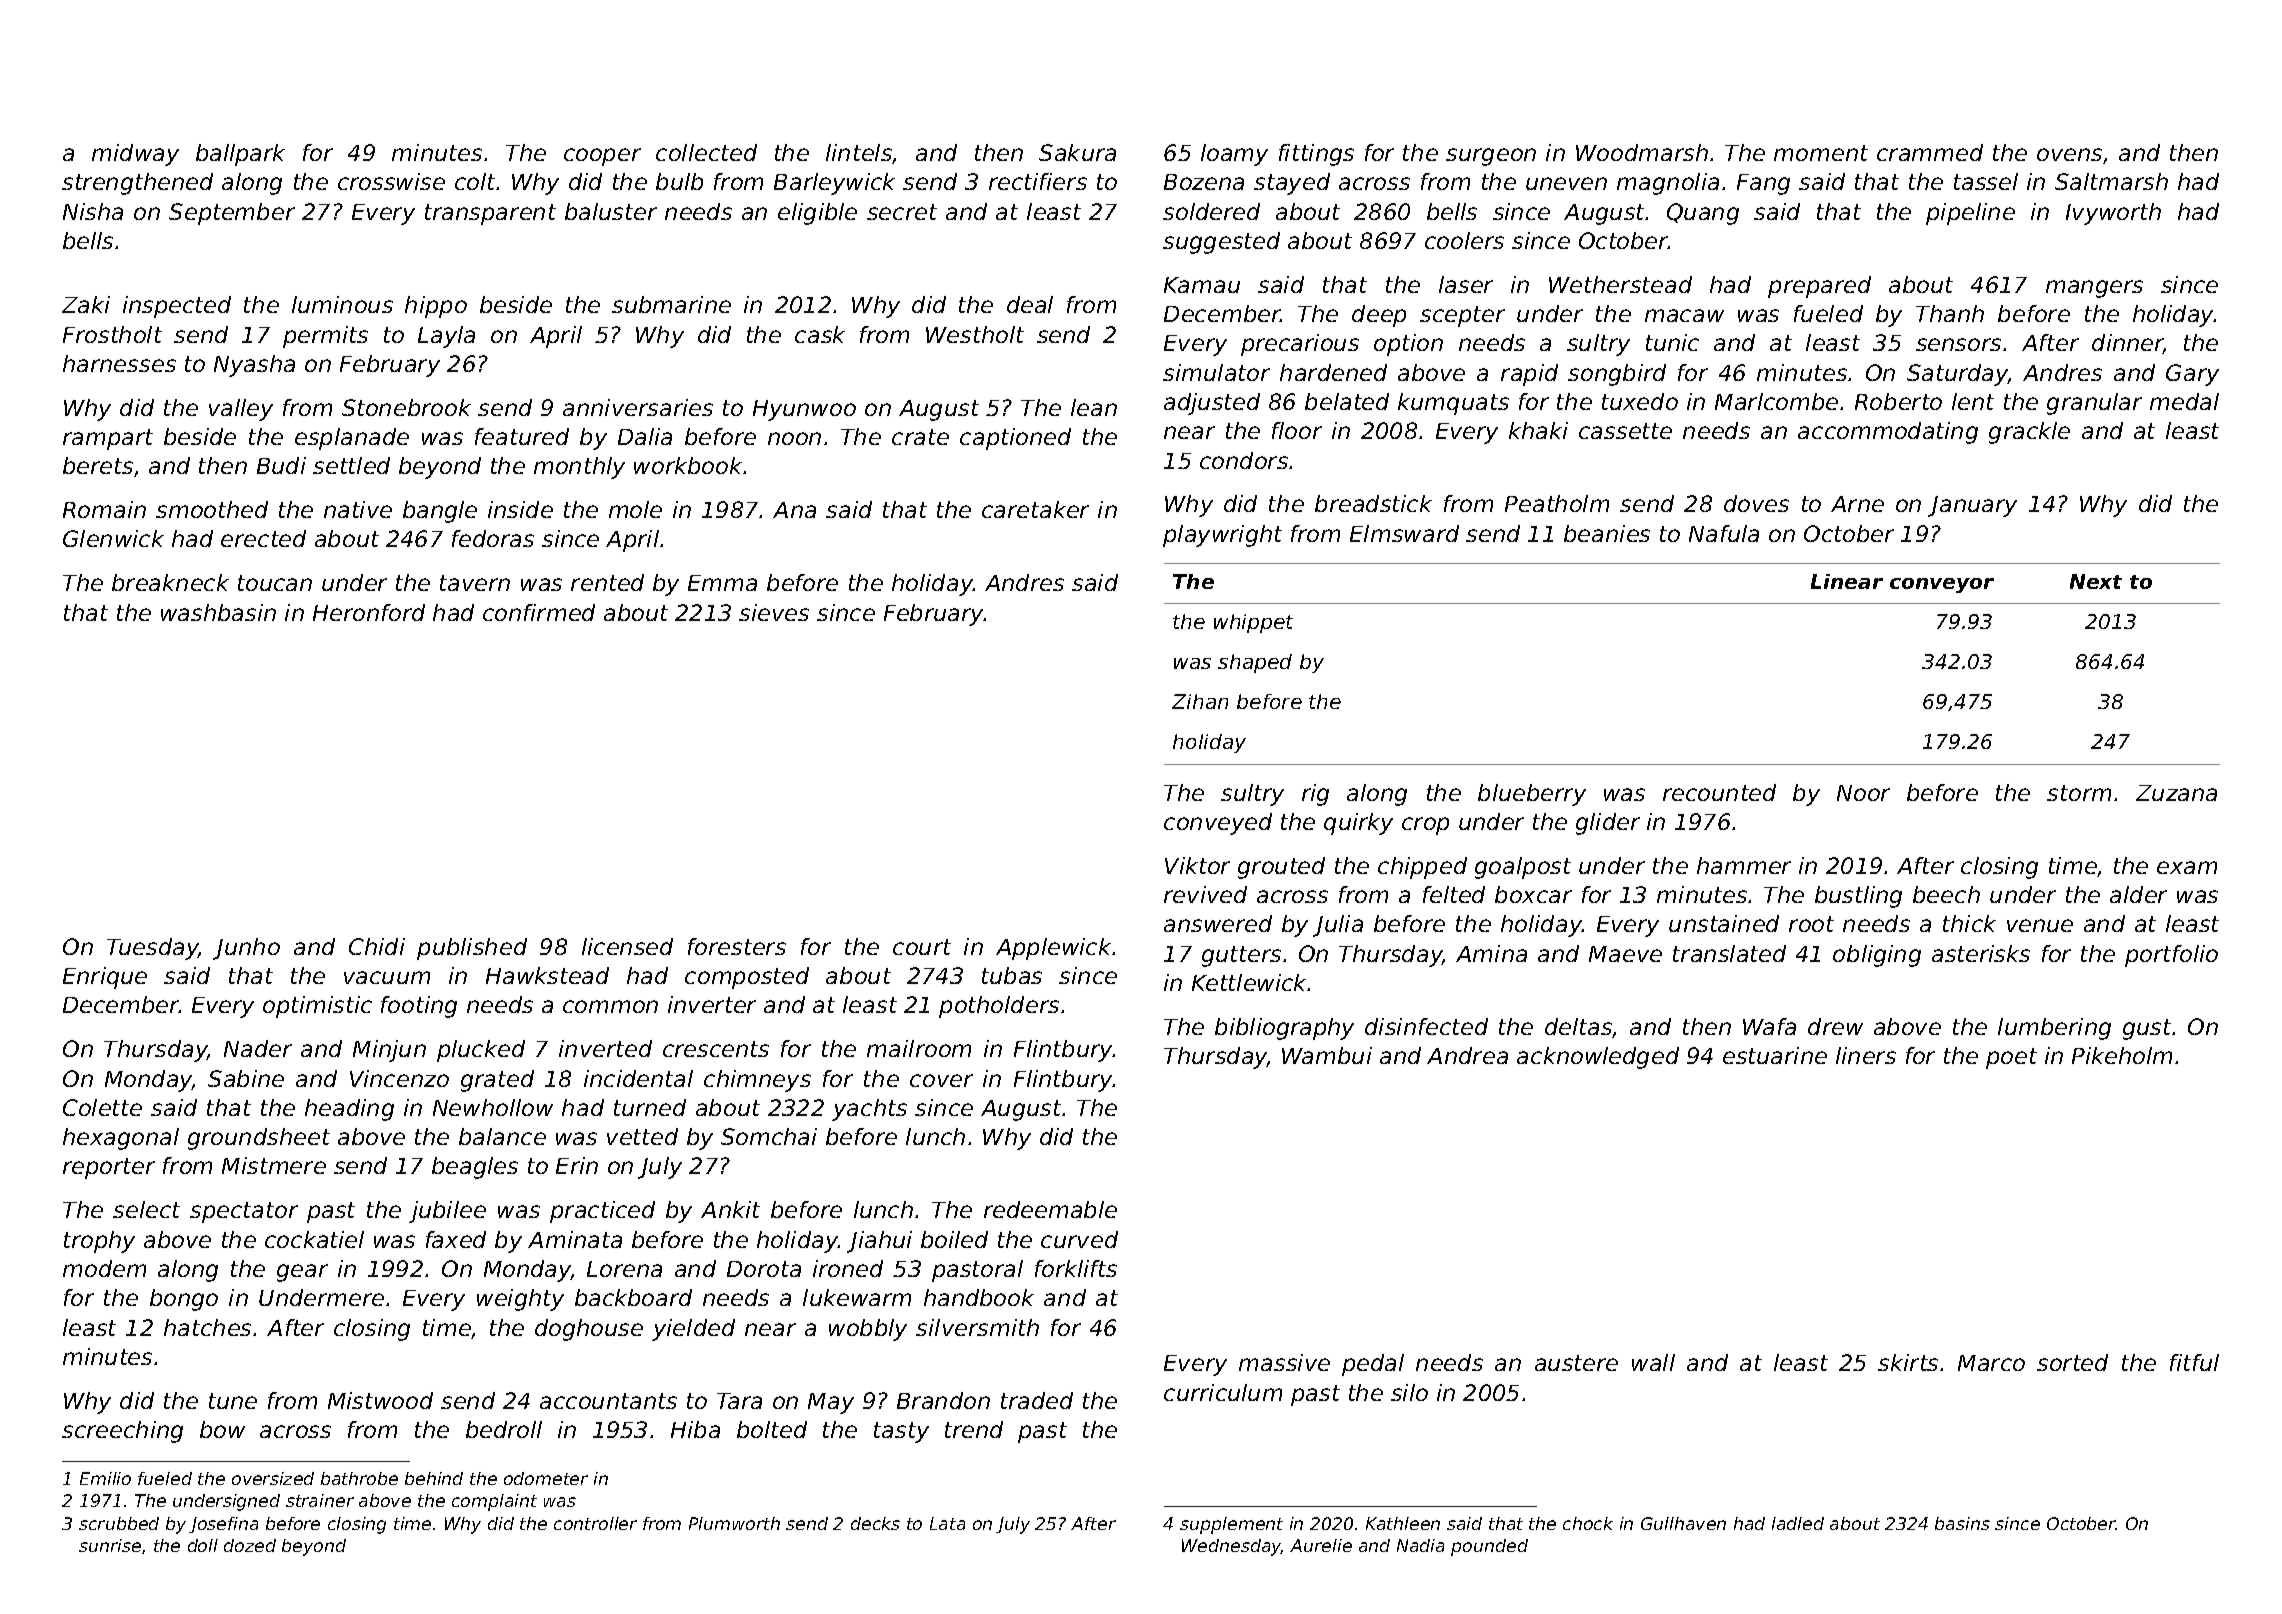 Image resolution: width=2282 pixels, height=1614 pixels. I want to click on midway, so click(135, 155).
